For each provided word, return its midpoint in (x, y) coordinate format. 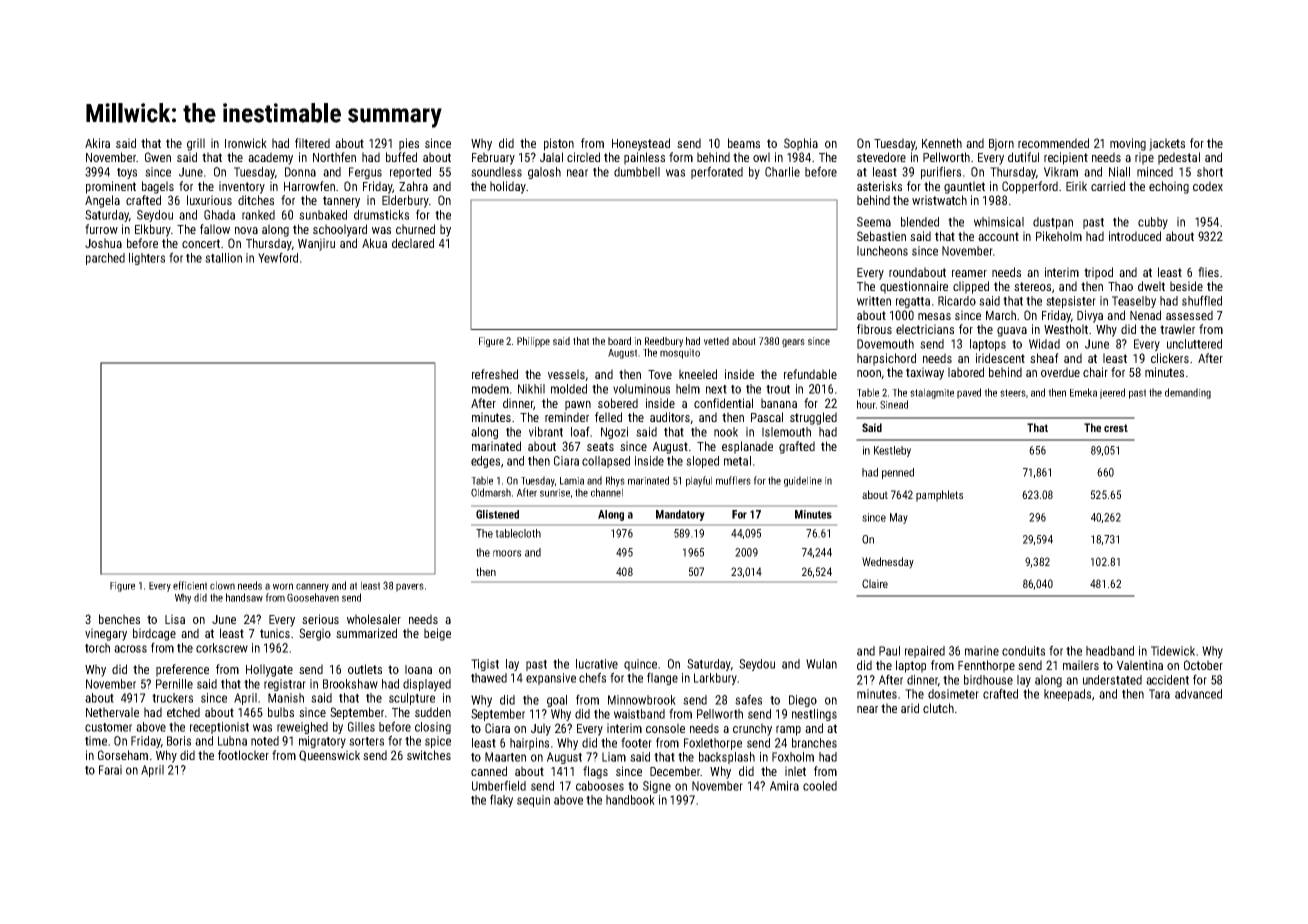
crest (1116, 428)
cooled (820, 786)
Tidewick (1173, 651)
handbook (630, 800)
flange (662, 678)
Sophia (801, 144)
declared (413, 243)
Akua (374, 243)
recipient (1066, 158)
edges (485, 462)
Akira (97, 143)
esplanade (747, 447)
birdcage (154, 634)
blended (920, 222)
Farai (110, 770)
